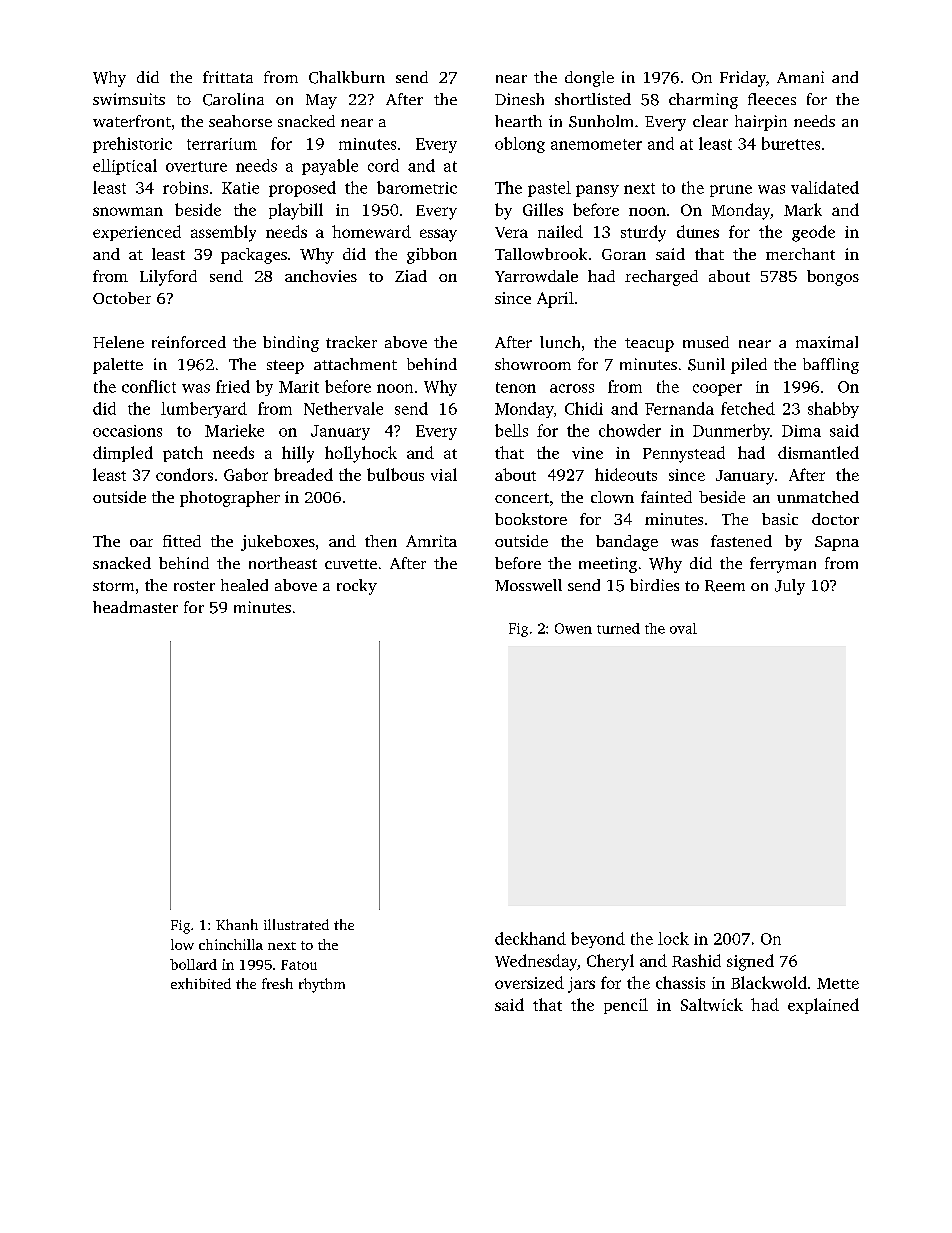  Describe the element at coordinates (444, 474) in the screenshot. I see `vial` at that location.
